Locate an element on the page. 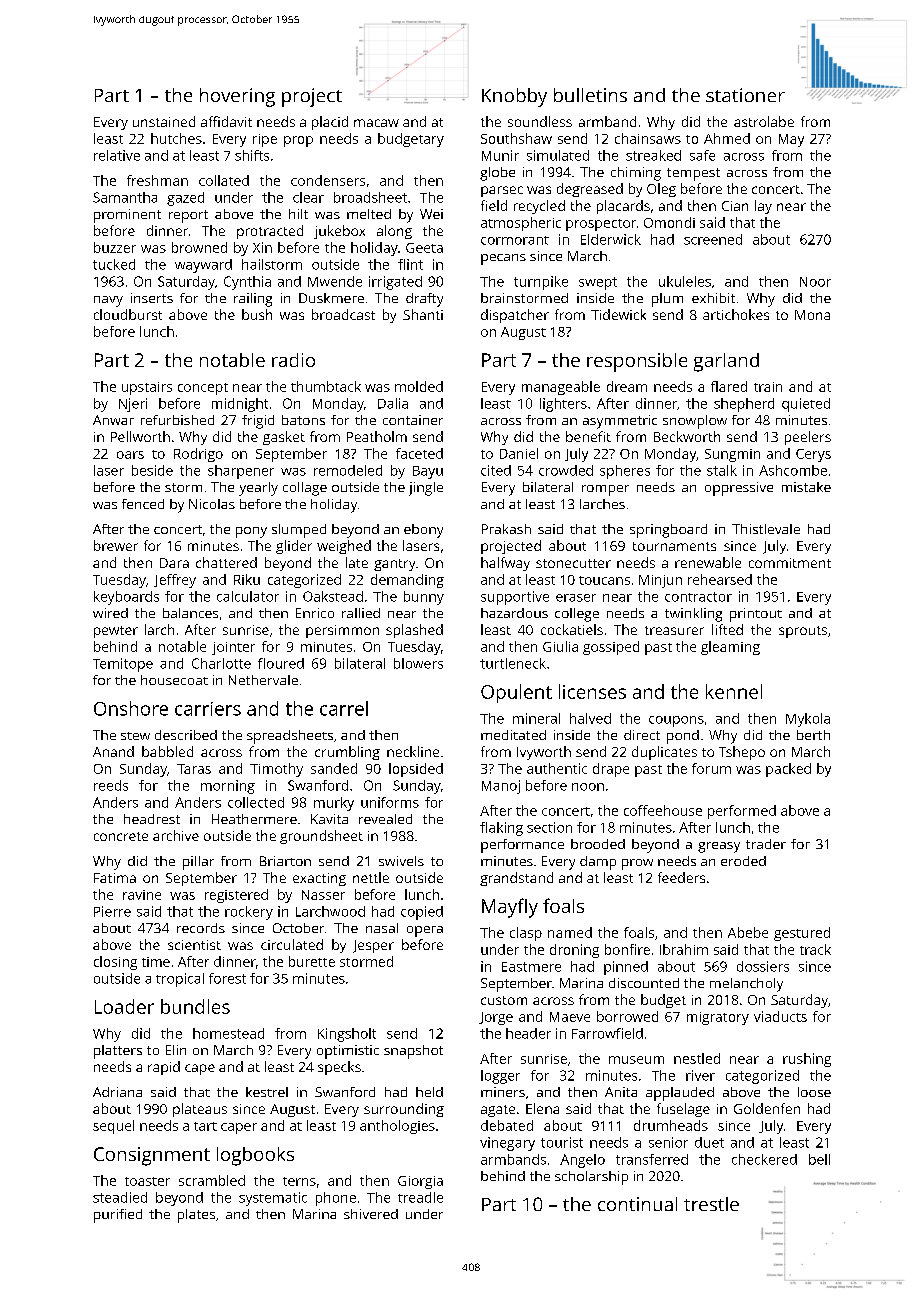 This image has width=924, height=1308. Knobby is located at coordinates (514, 97).
